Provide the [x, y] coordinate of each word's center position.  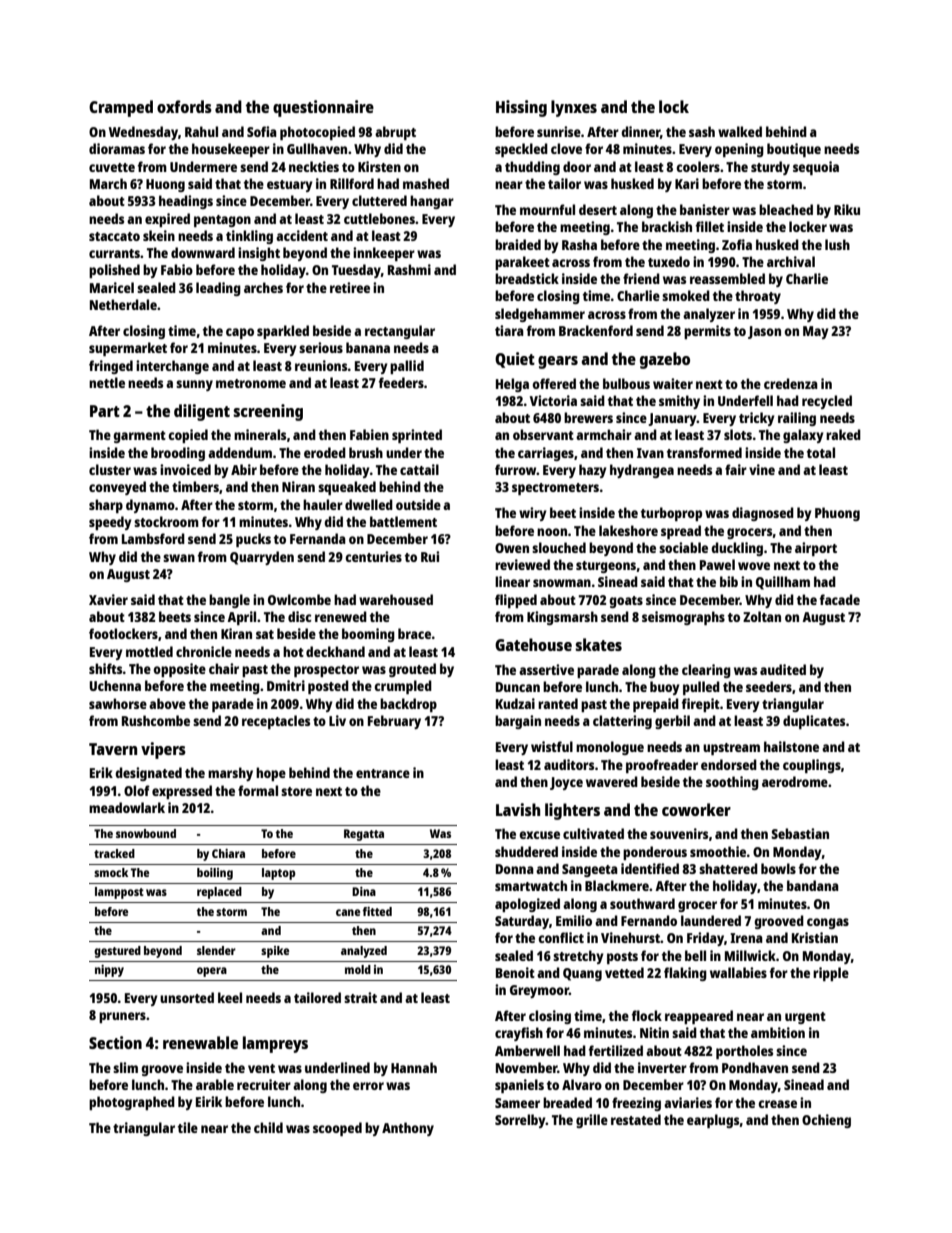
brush [366, 452]
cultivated [593, 833]
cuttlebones [379, 218]
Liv [337, 720]
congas [828, 923]
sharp [106, 506]
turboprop [671, 514]
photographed [132, 1103]
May [816, 332]
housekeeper [231, 150]
